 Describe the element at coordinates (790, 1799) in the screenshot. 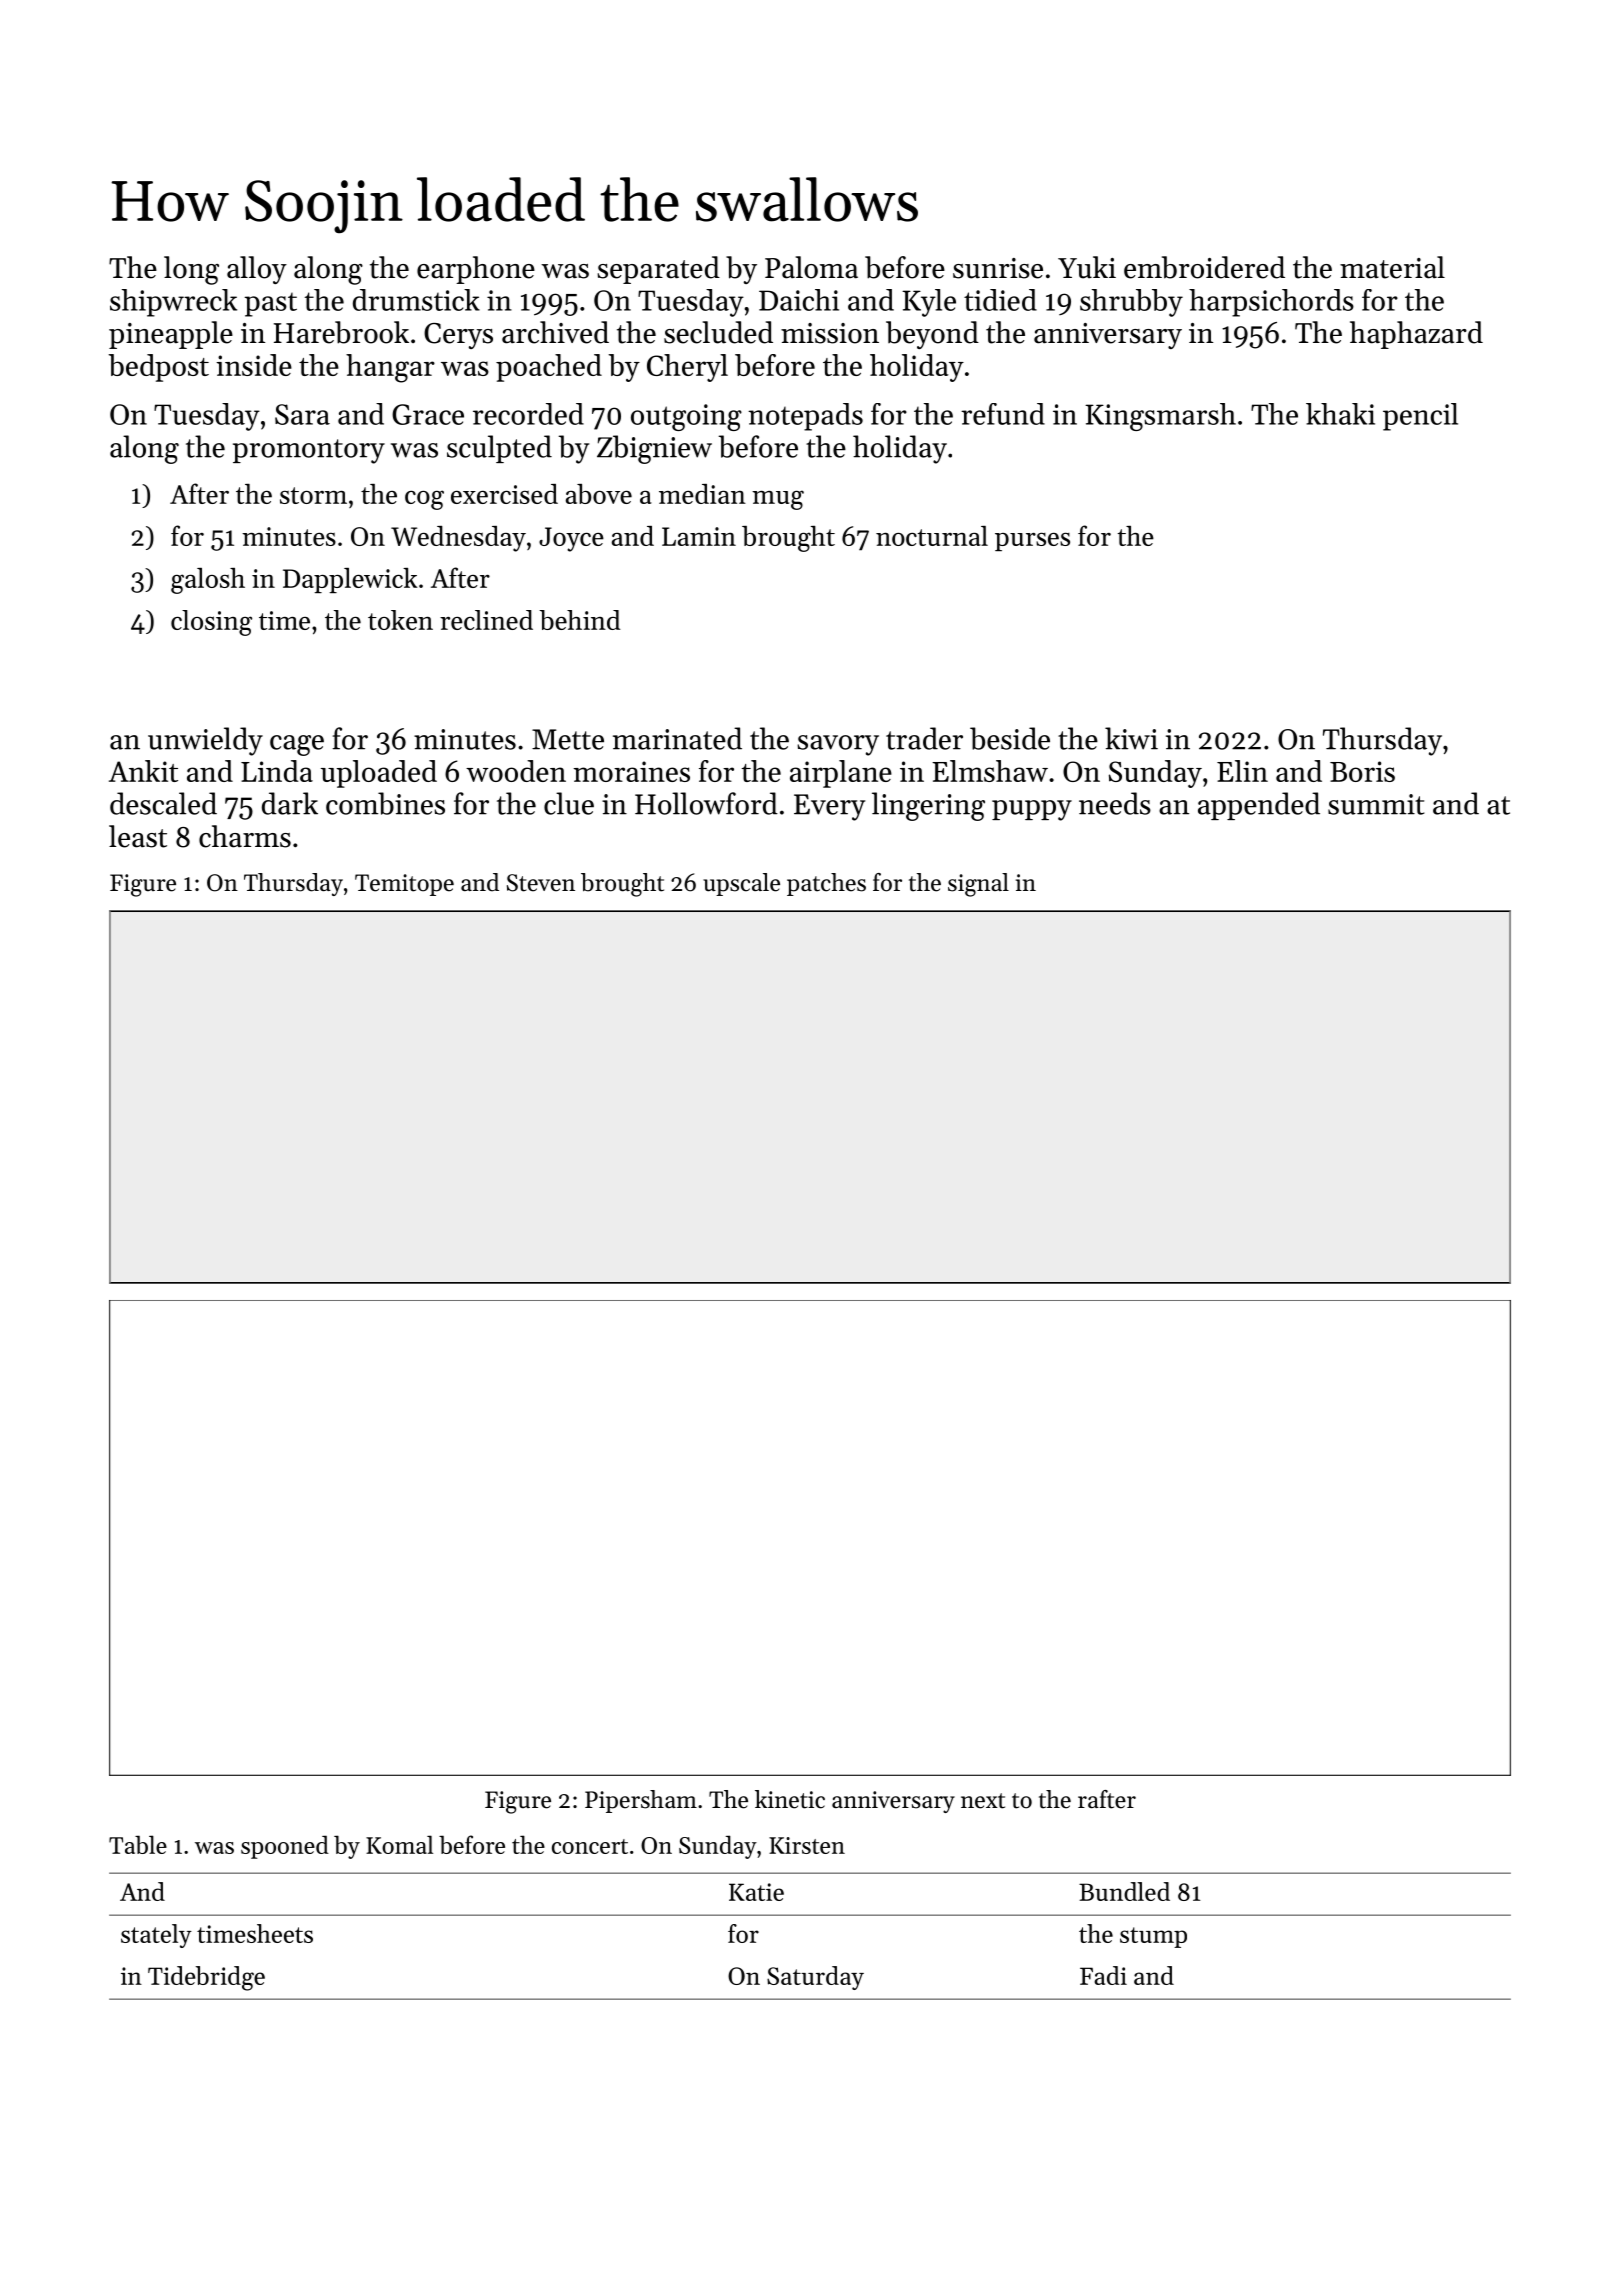

I see `kinetic` at that location.
